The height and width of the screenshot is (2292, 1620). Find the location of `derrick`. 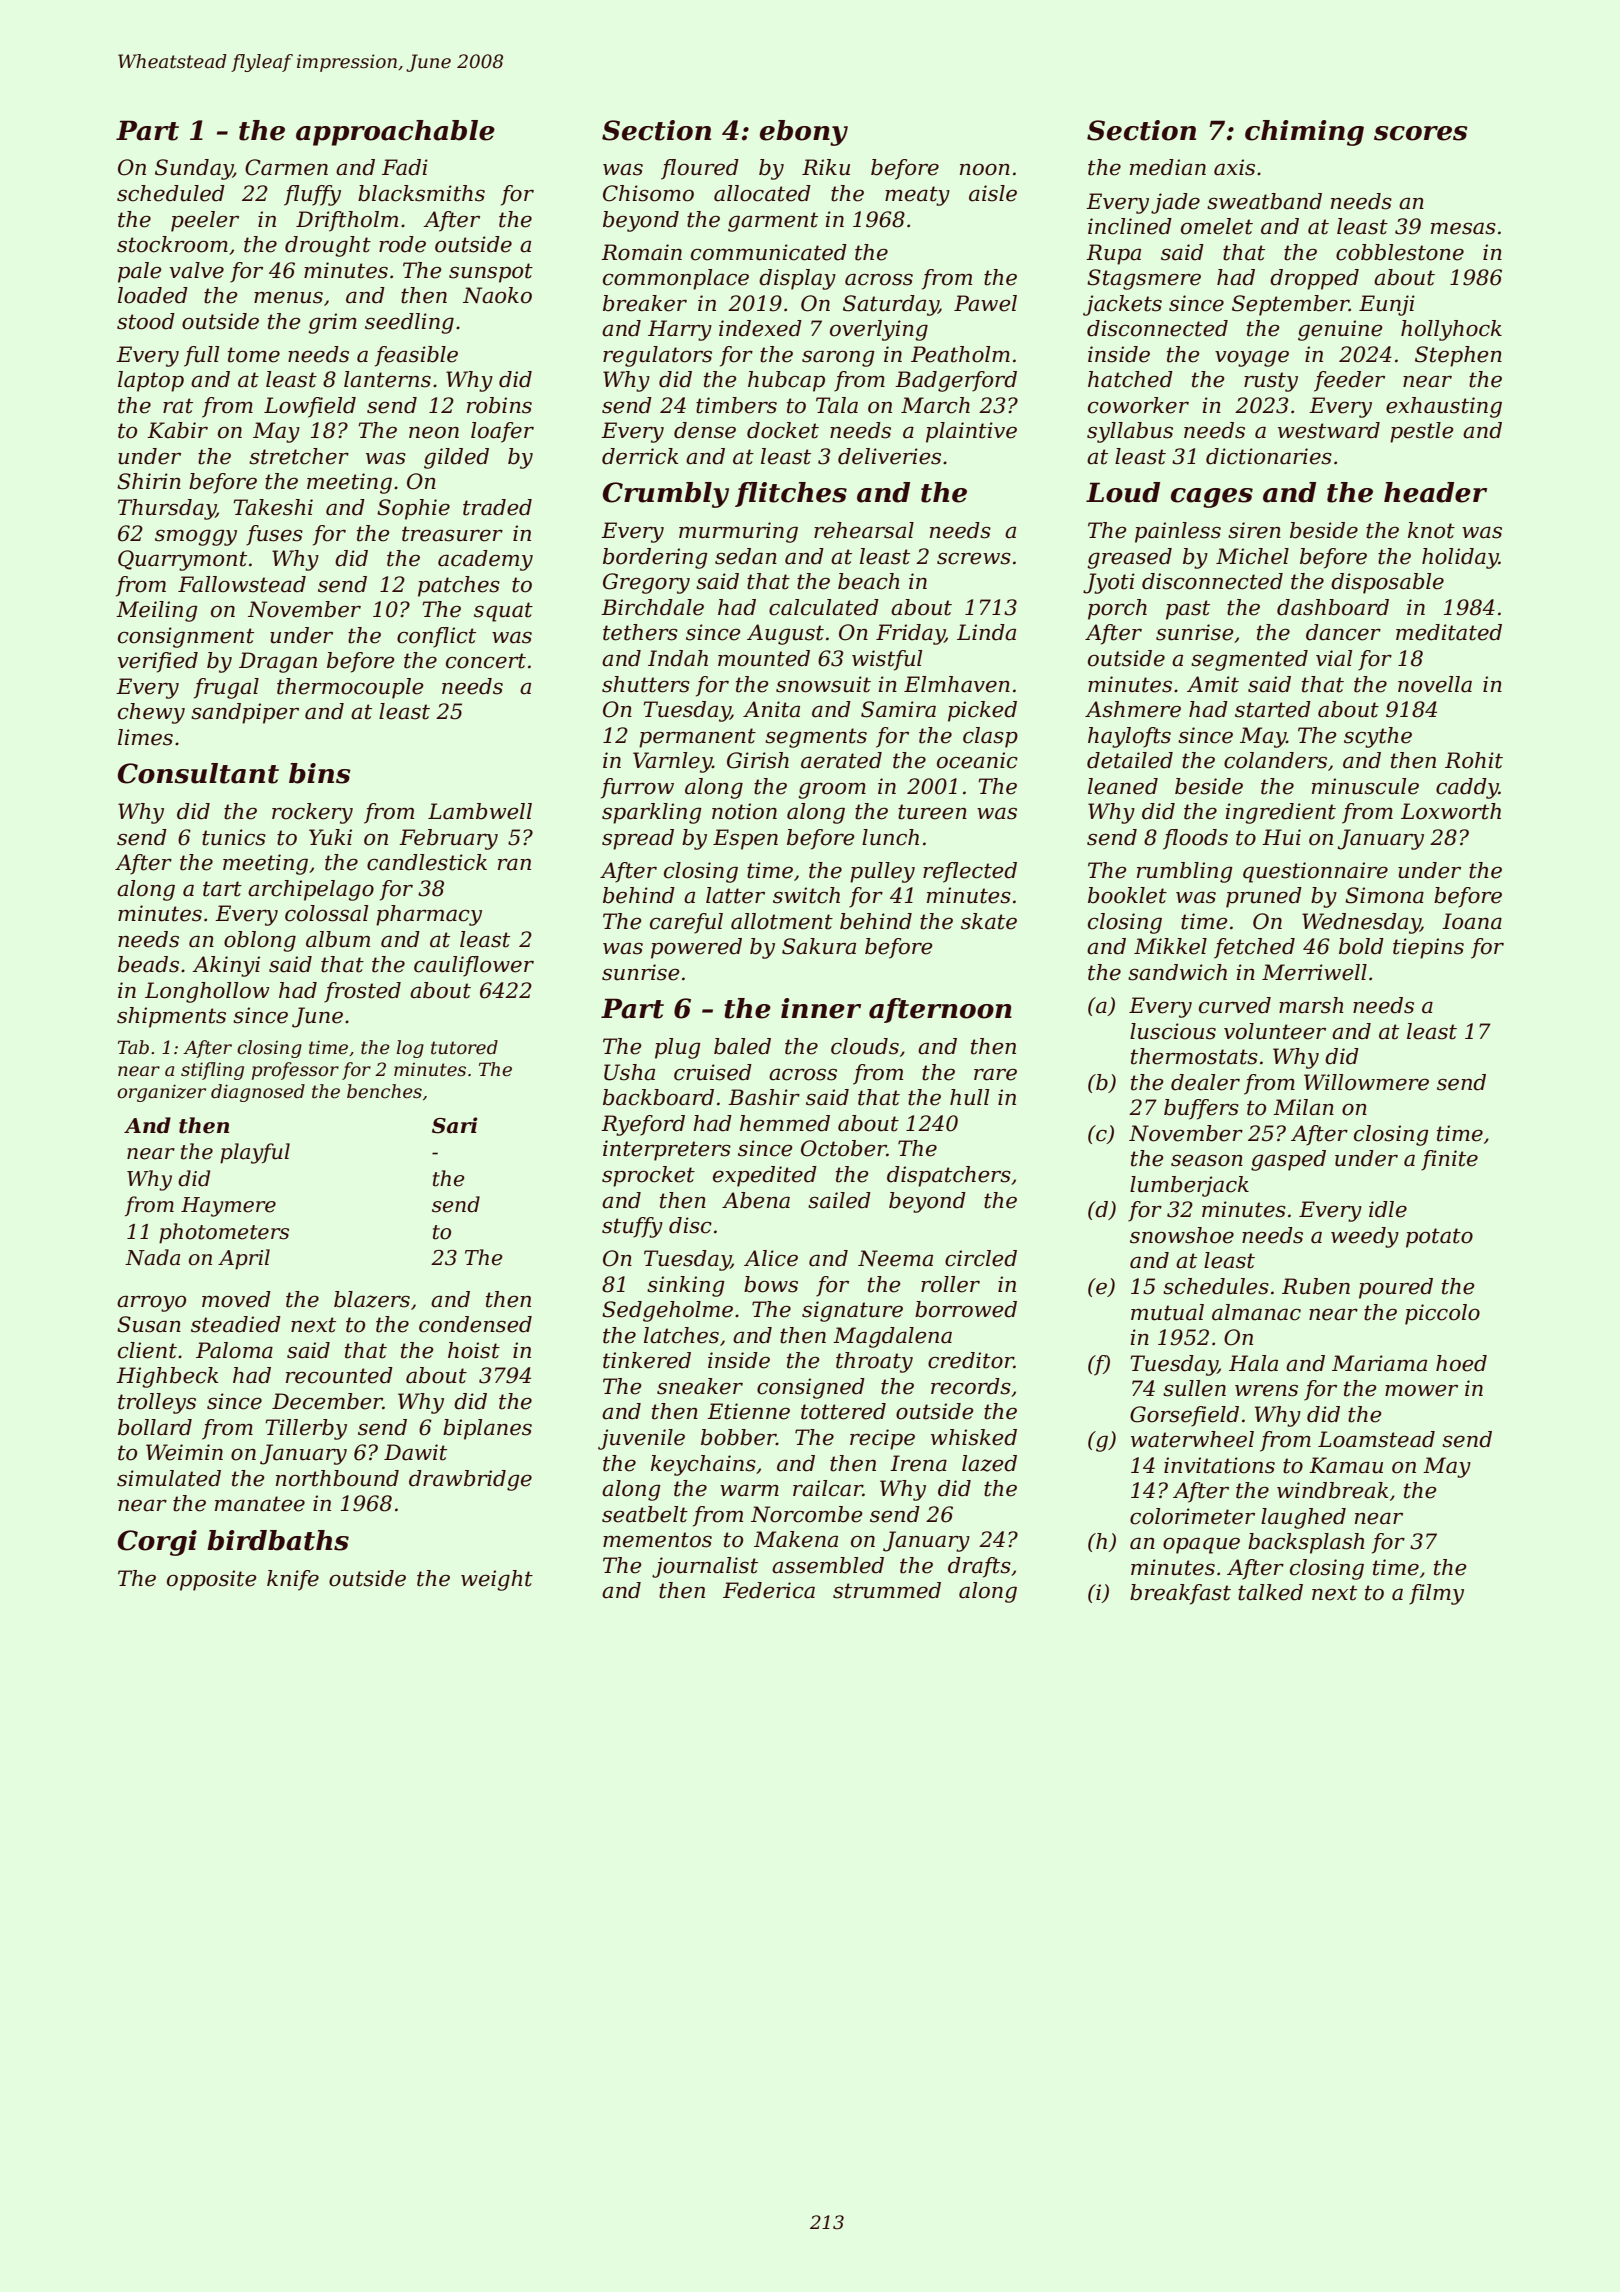

derrick is located at coordinates (640, 456).
